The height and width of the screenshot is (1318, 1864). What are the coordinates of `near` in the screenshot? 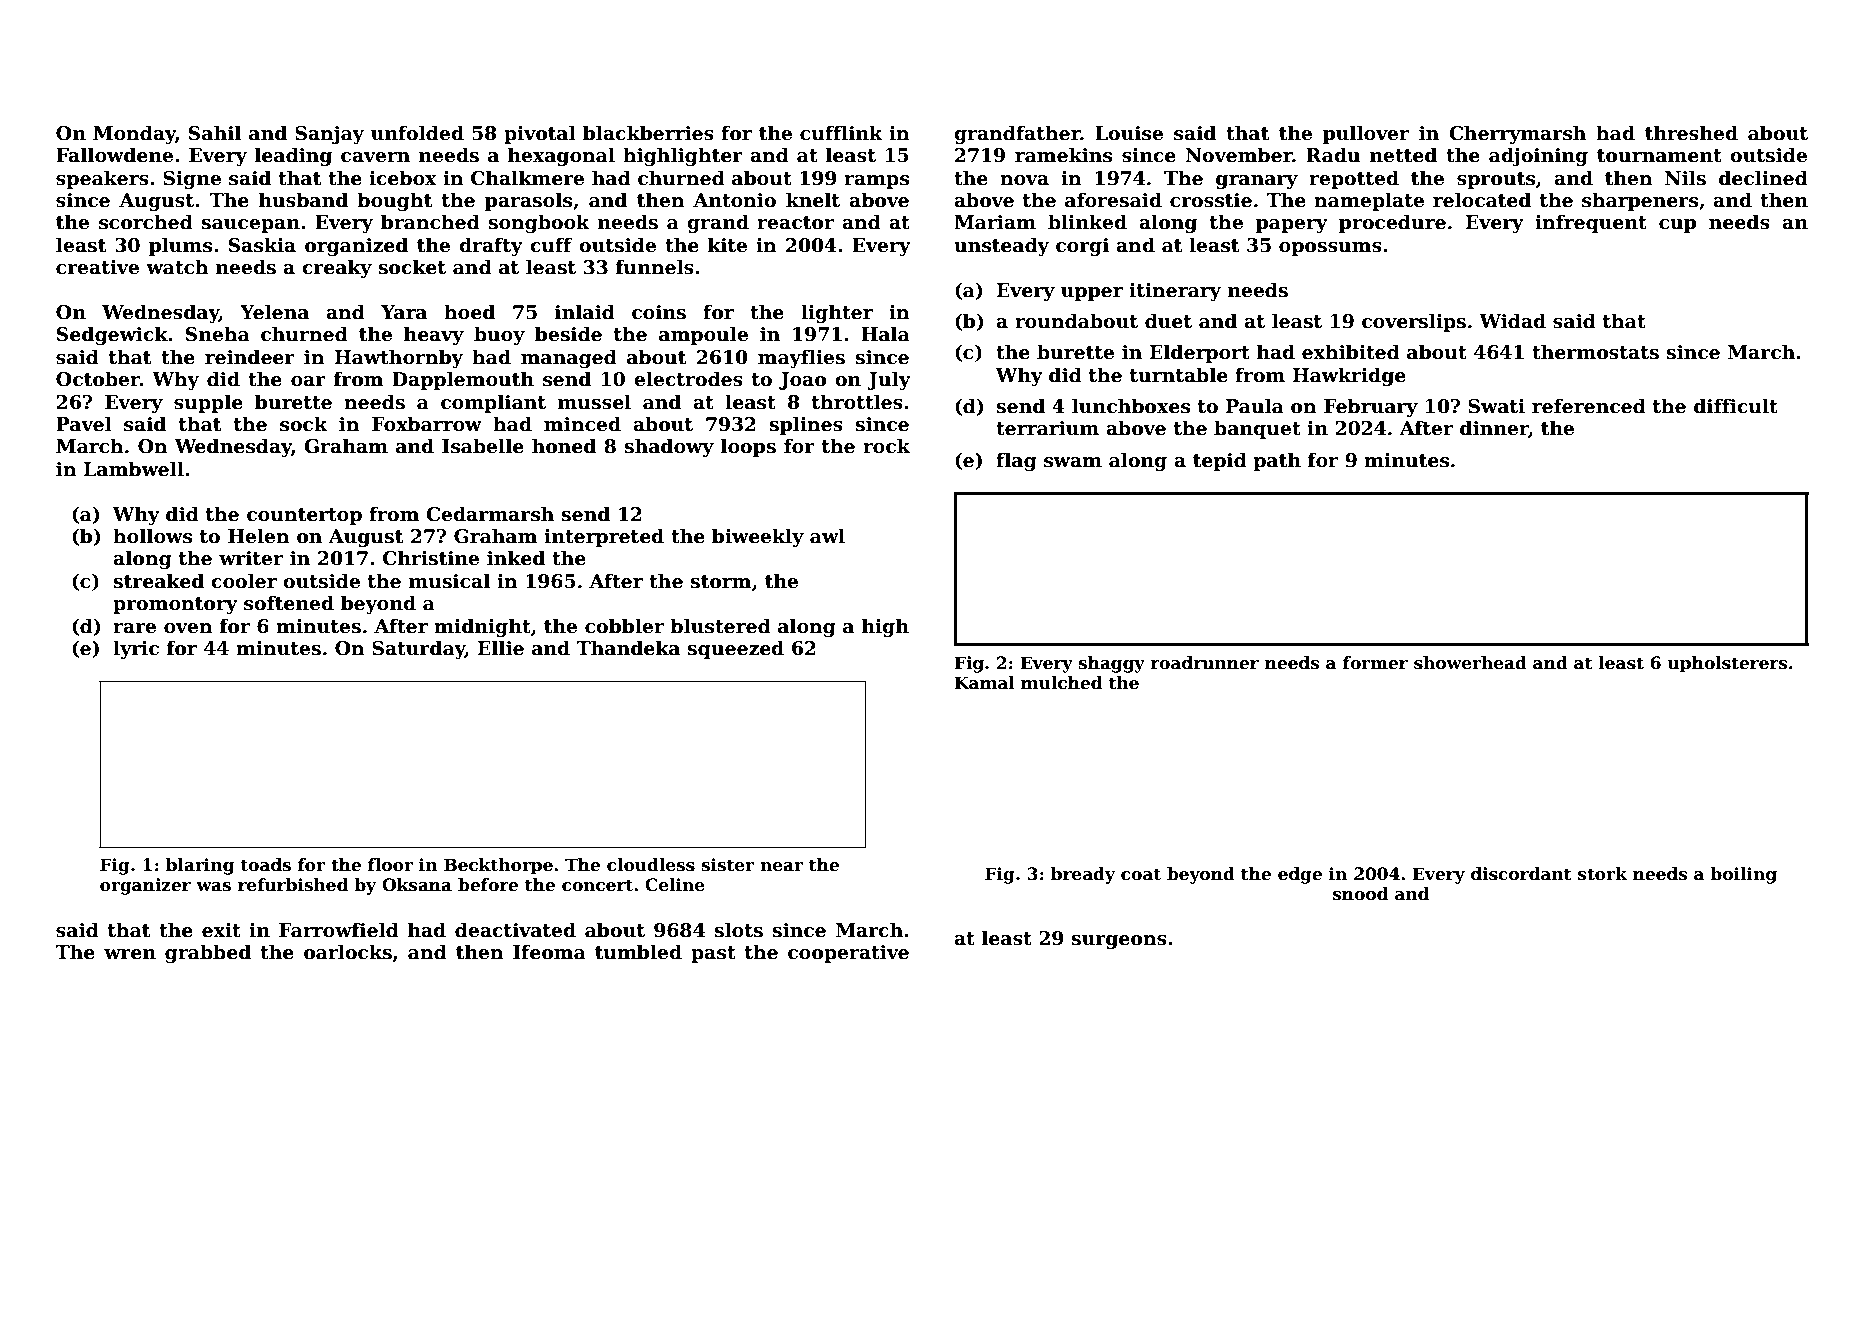 It's located at (781, 867).
